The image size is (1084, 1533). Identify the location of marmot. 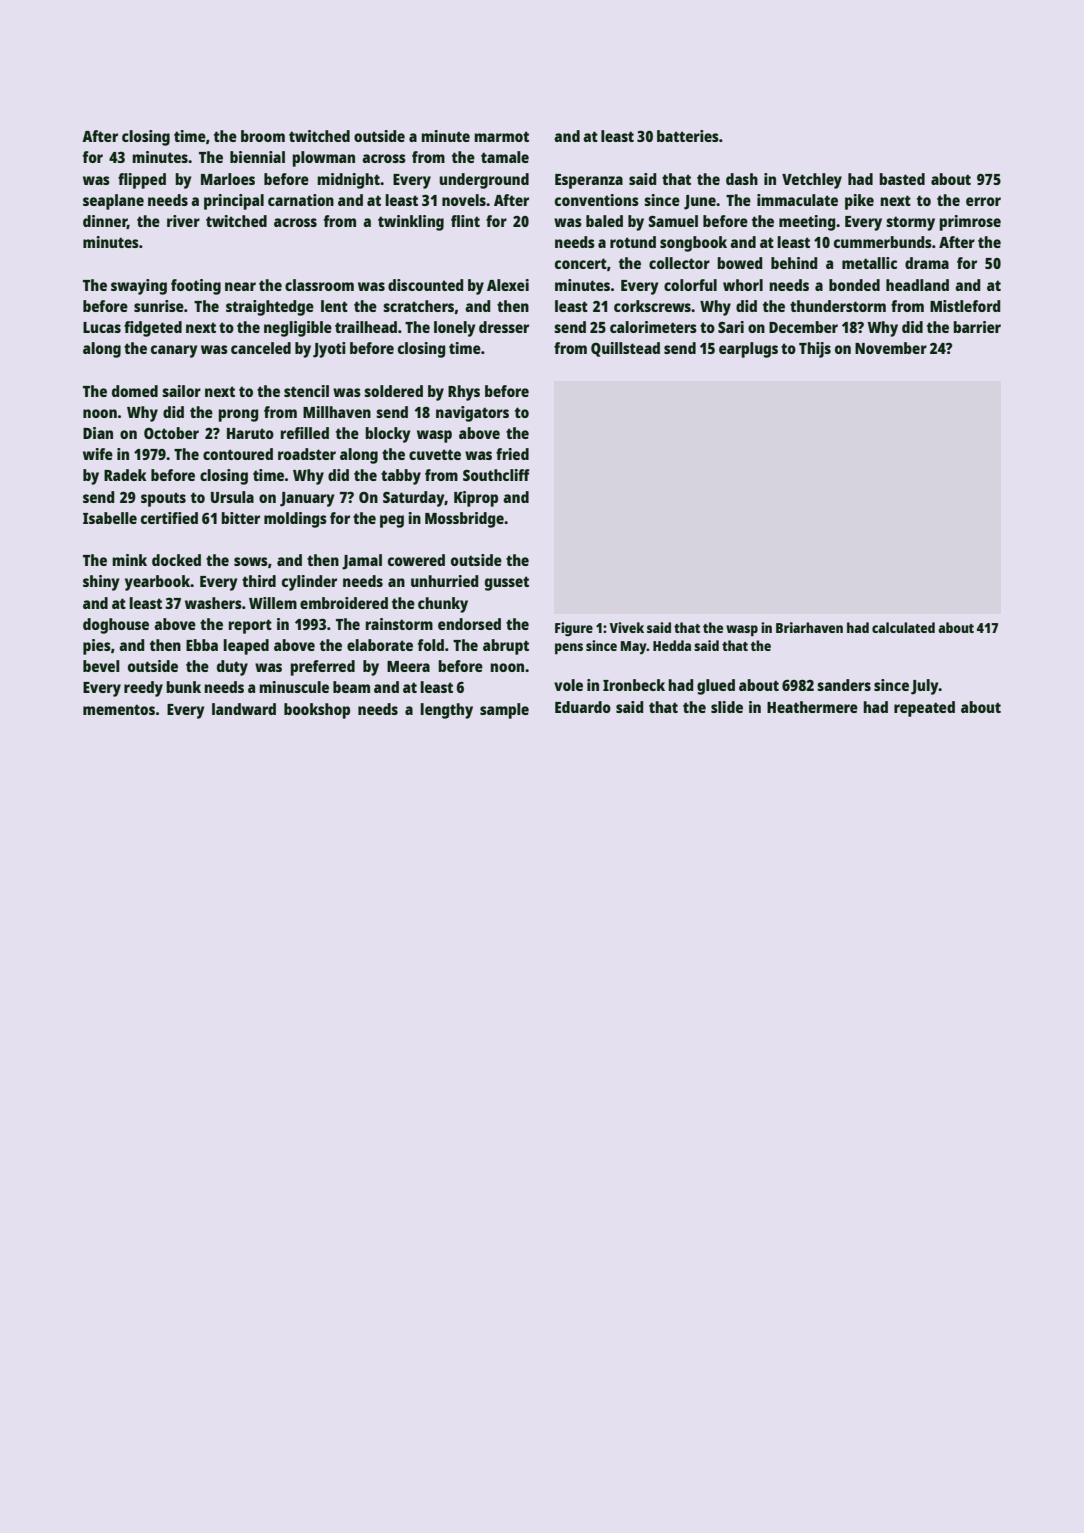
(501, 136).
